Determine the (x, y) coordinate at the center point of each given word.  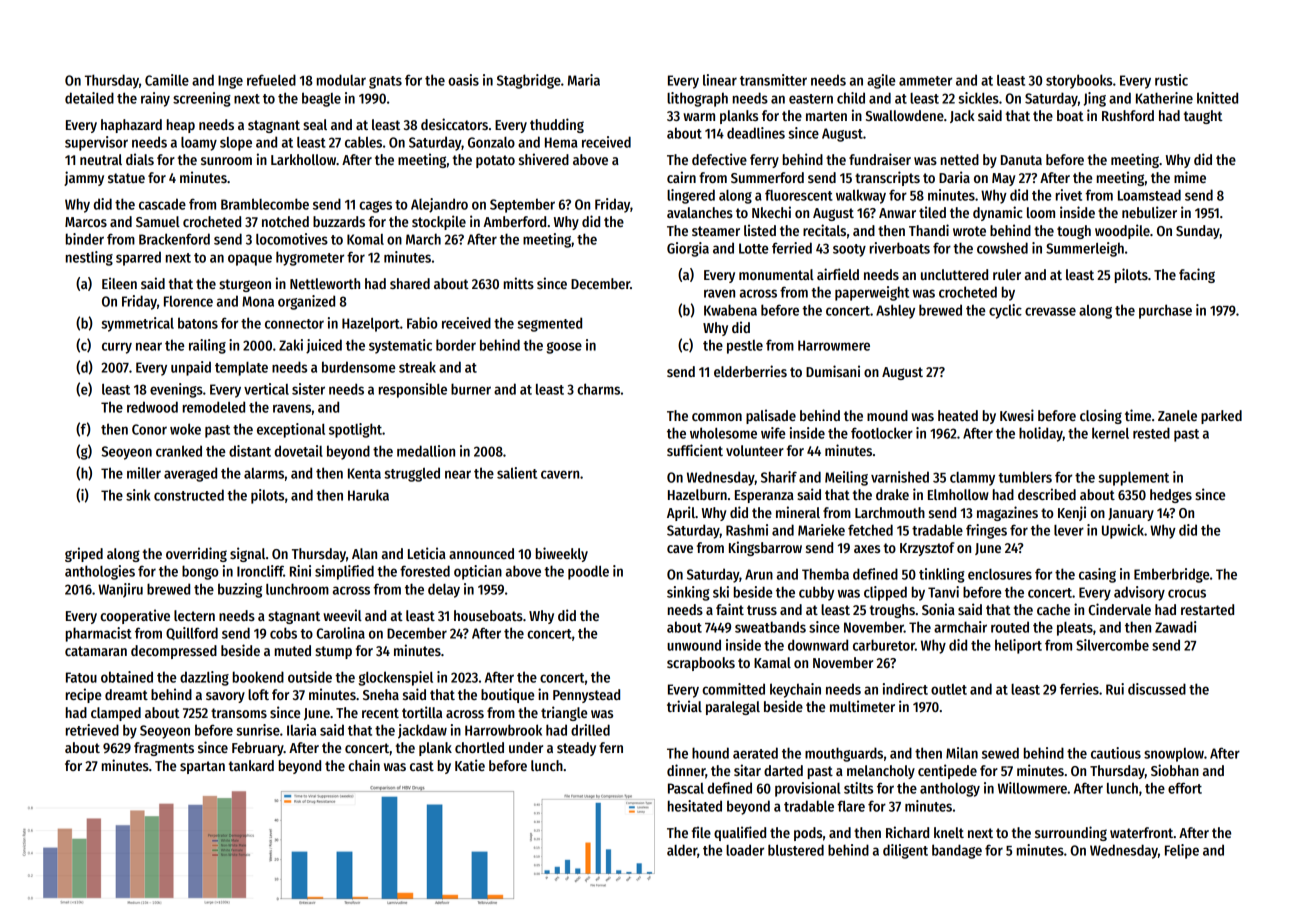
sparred (138, 258)
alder (682, 850)
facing (1197, 275)
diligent (905, 851)
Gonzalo (491, 142)
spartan (202, 767)
